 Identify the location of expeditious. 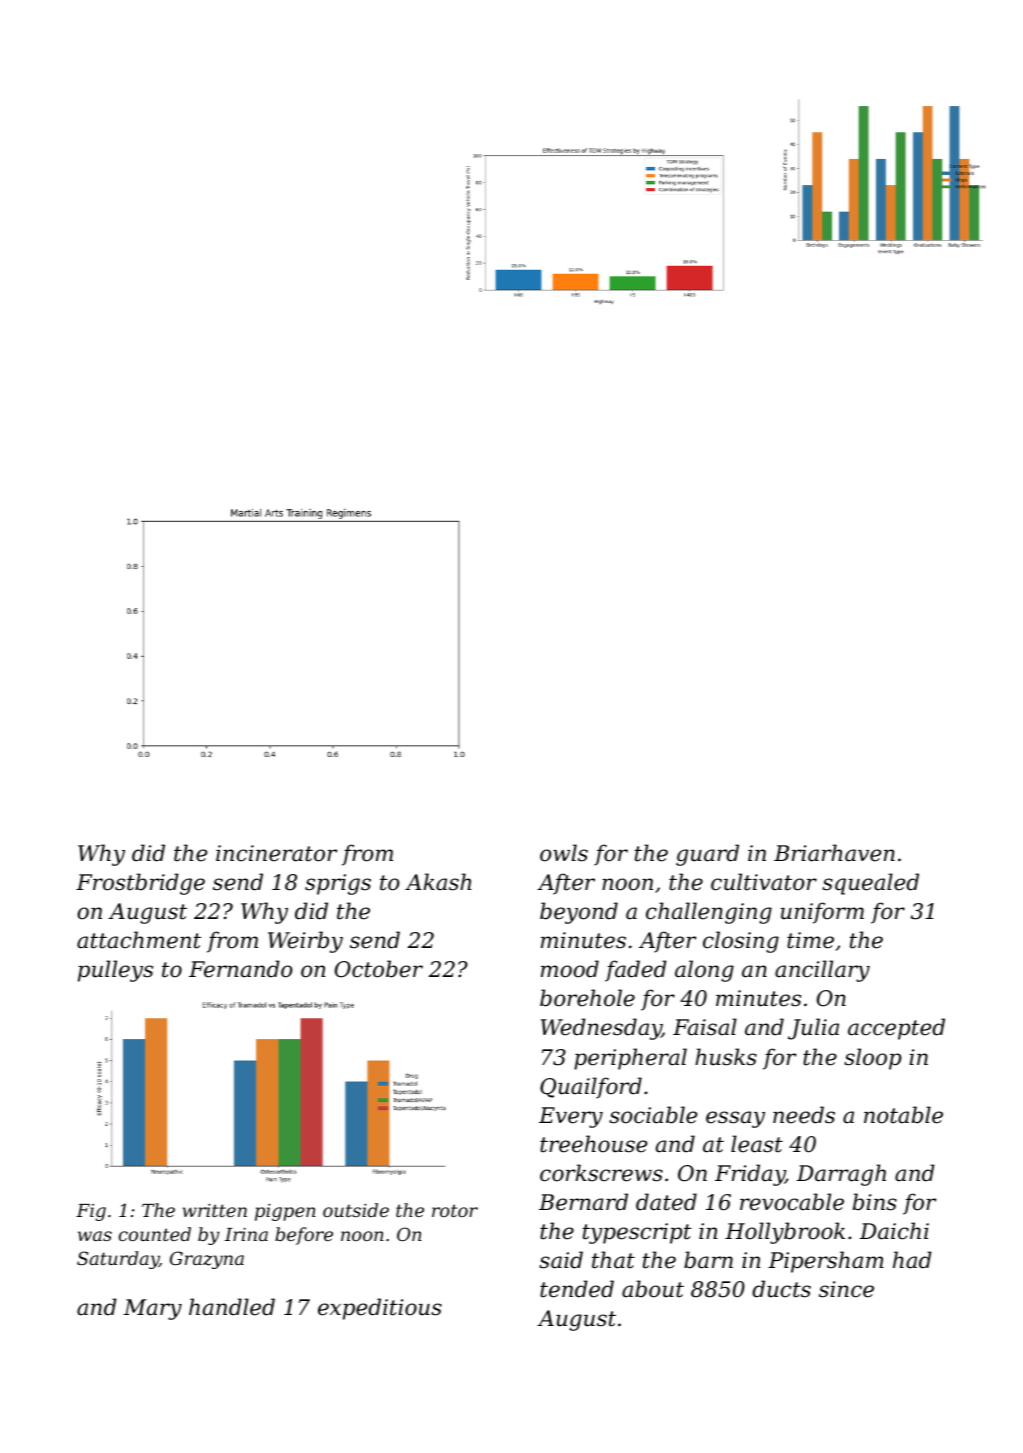
(380, 1309).
